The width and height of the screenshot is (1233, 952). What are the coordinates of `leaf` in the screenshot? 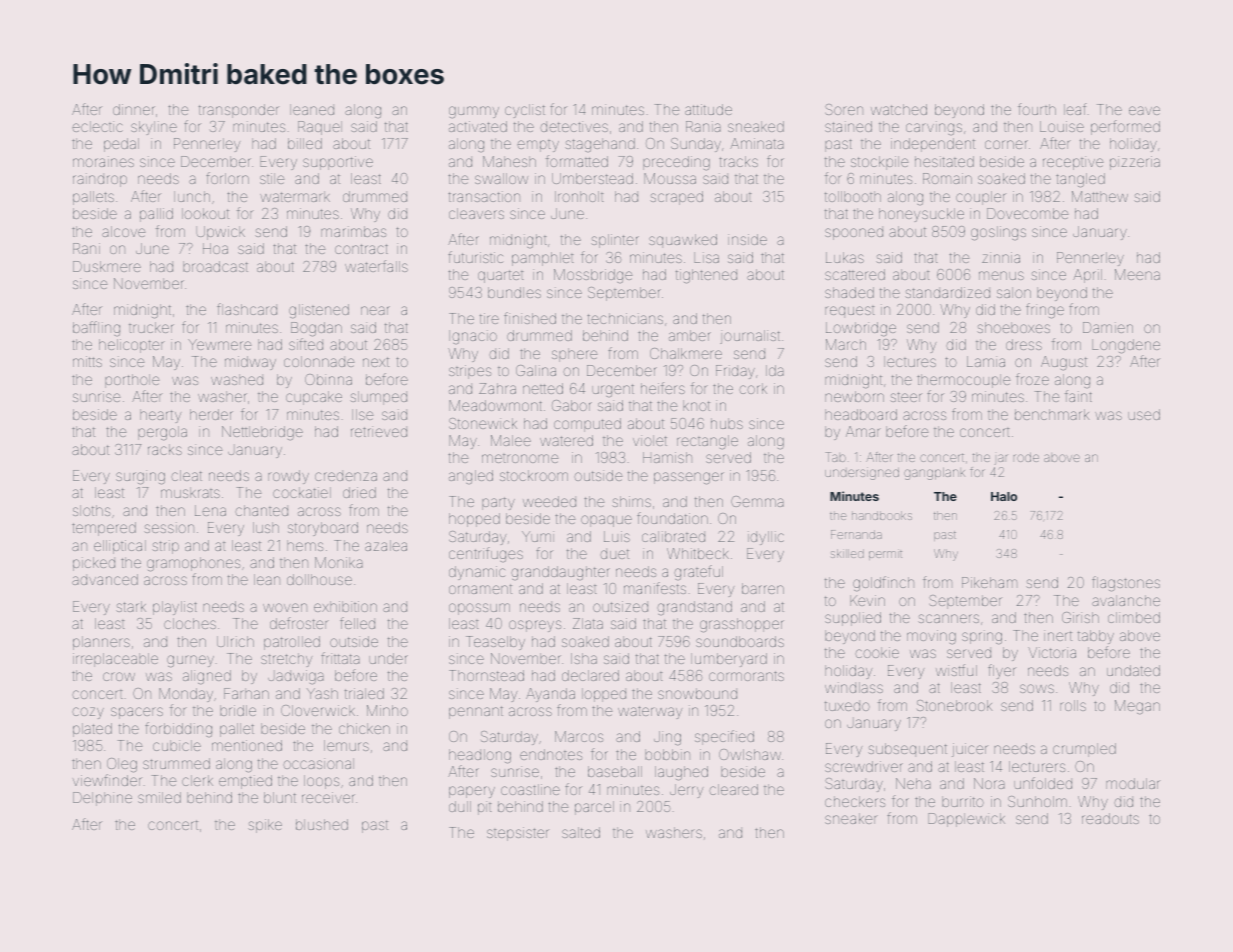 It's located at (1075, 109).
